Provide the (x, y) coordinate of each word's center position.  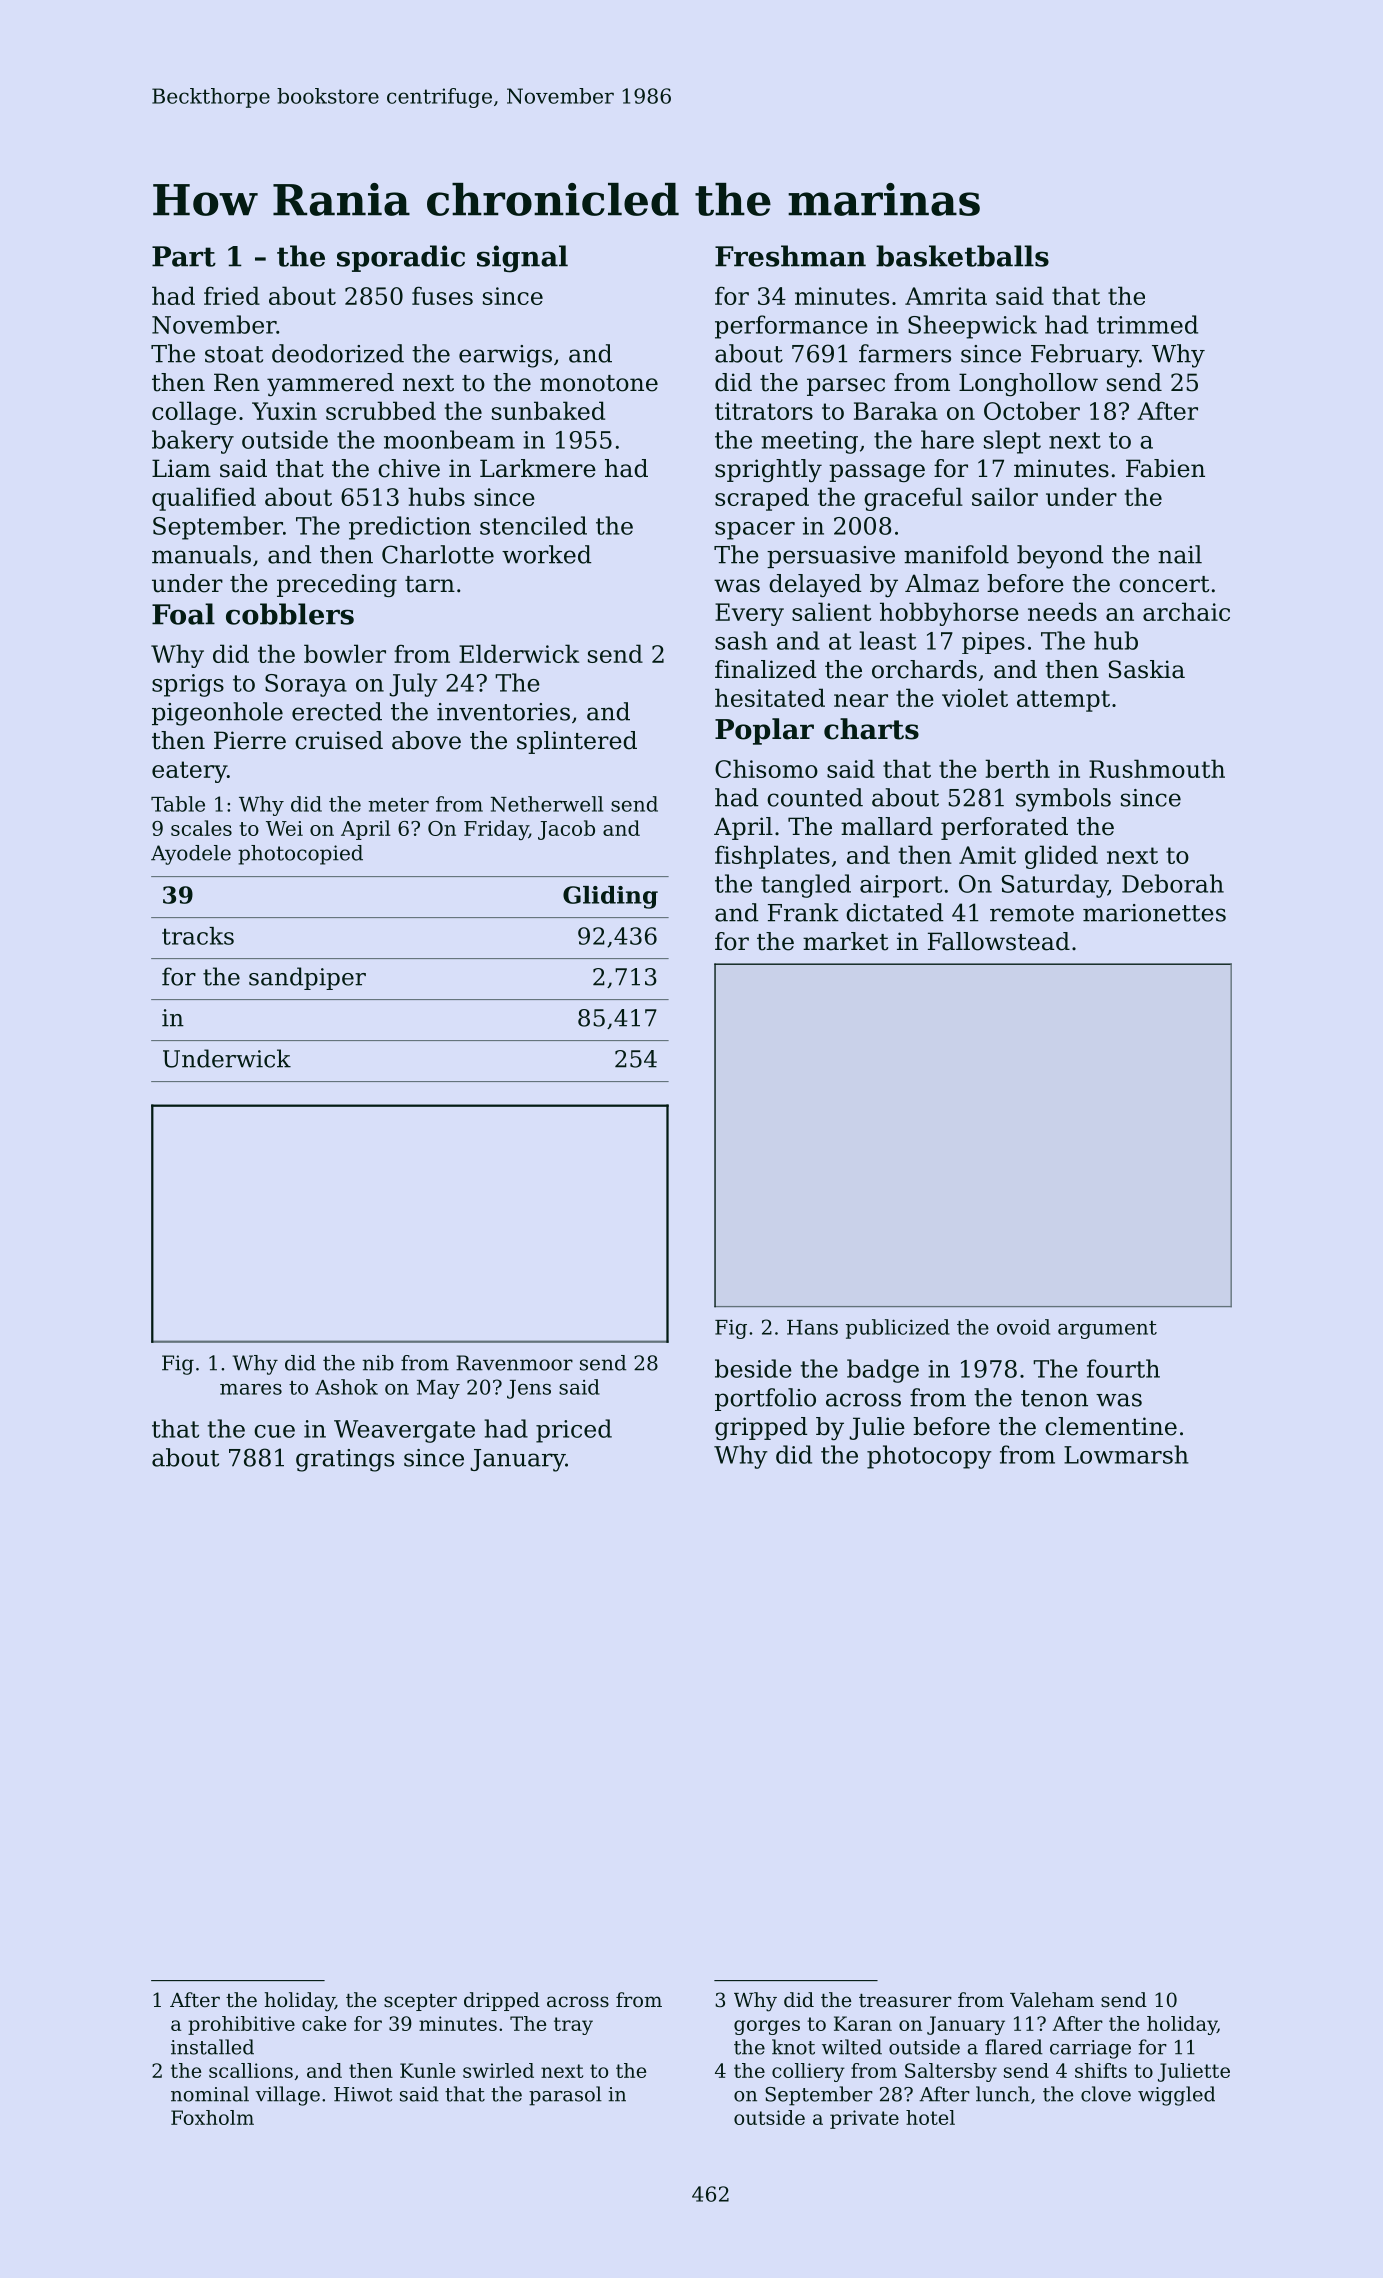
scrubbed (381, 410)
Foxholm (212, 2117)
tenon (1054, 1398)
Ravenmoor (514, 1363)
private (864, 2119)
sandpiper (307, 978)
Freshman (790, 256)
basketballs (962, 256)
